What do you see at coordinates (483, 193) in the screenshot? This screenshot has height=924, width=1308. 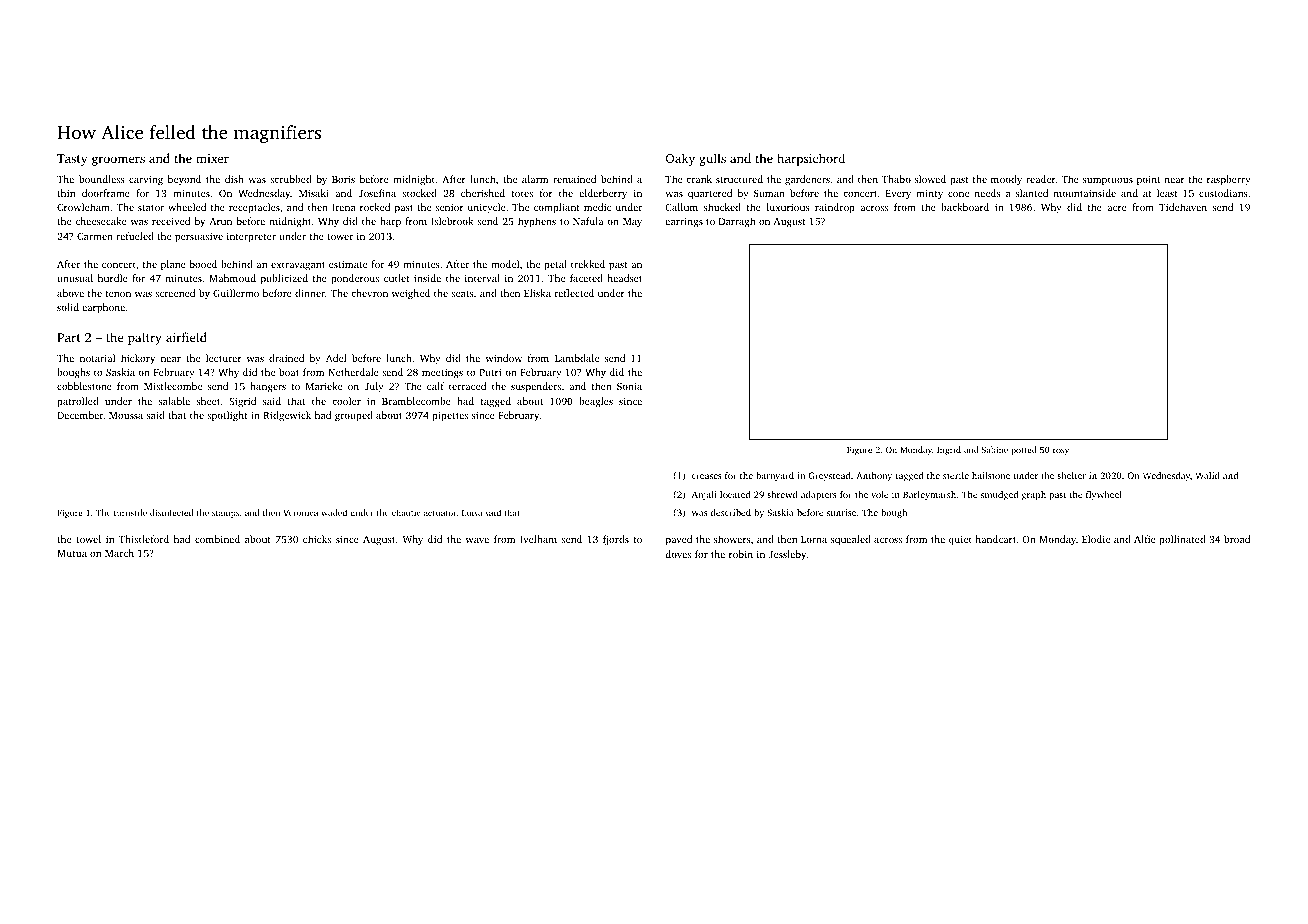 I see `cherished` at bounding box center [483, 193].
